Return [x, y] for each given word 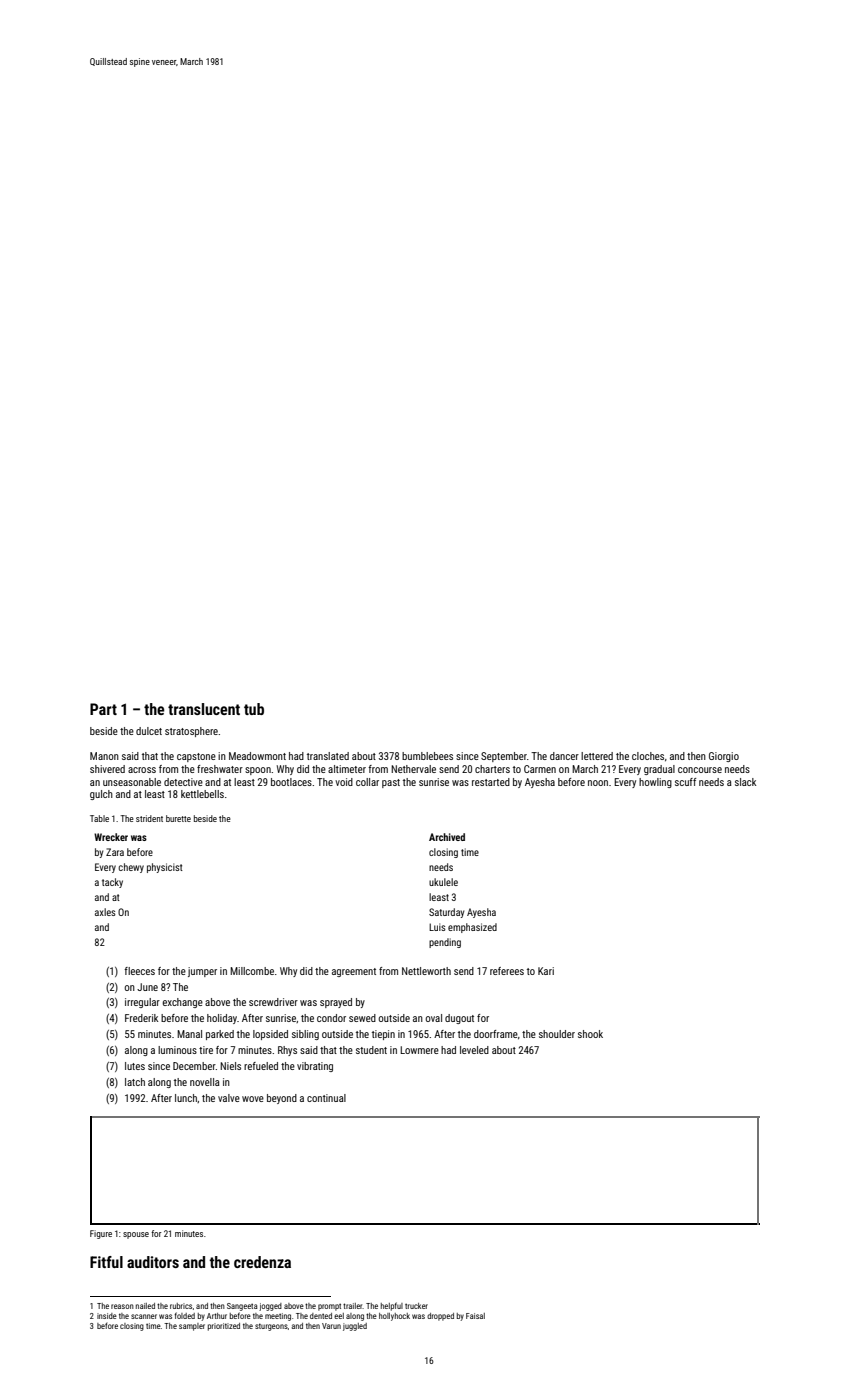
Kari [546, 971]
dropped [440, 1317]
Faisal [475, 1316]
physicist [165, 868]
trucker [416, 1306]
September [504, 757]
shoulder [557, 1034]
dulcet [149, 731]
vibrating [315, 1067]
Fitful [106, 1262]
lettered [597, 756]
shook [590, 1034]
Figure [101, 1234]
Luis [437, 927]
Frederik [141, 1018]
